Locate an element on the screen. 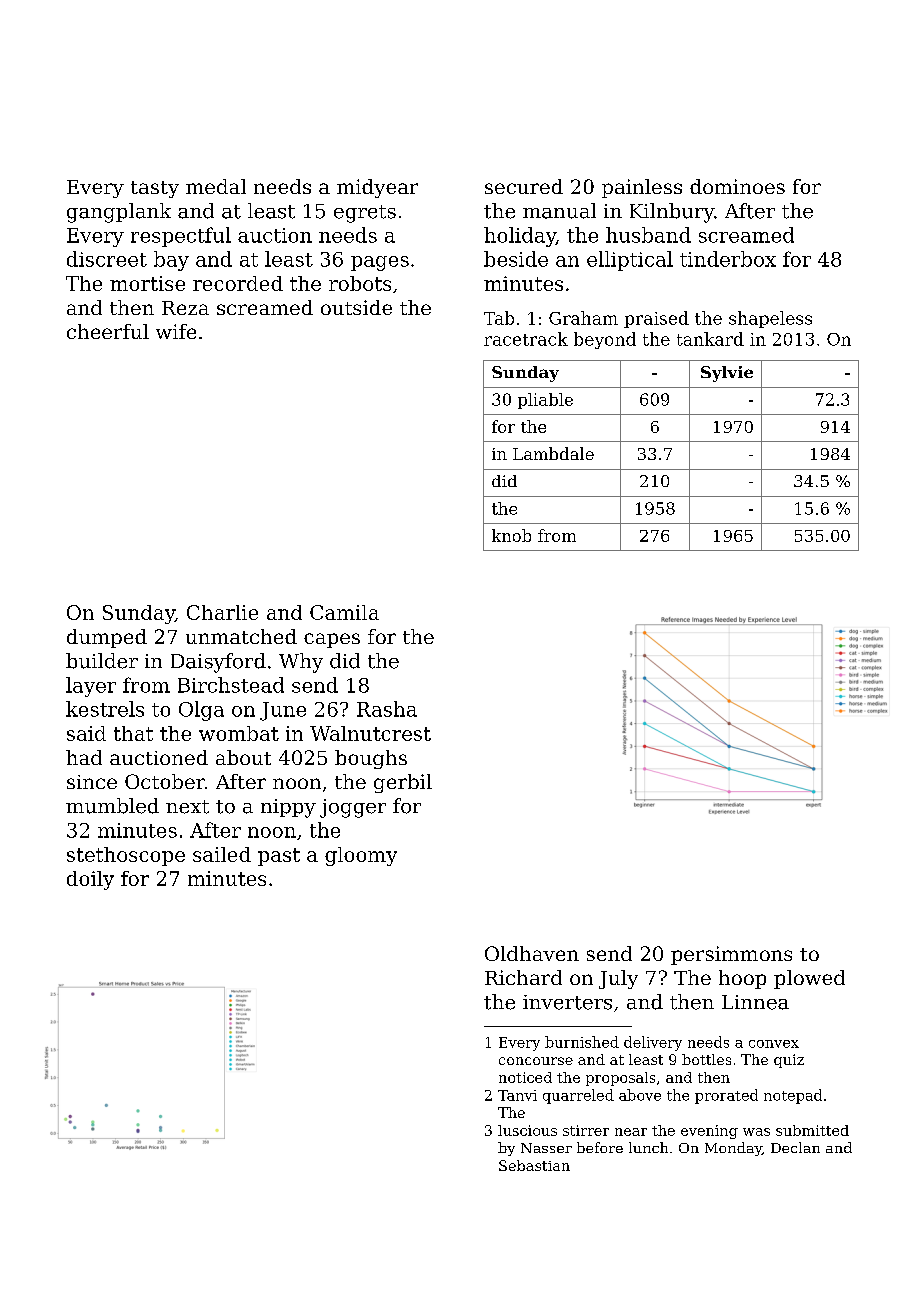 Image resolution: width=924 pixels, height=1311 pixels. about is located at coordinates (243, 757).
